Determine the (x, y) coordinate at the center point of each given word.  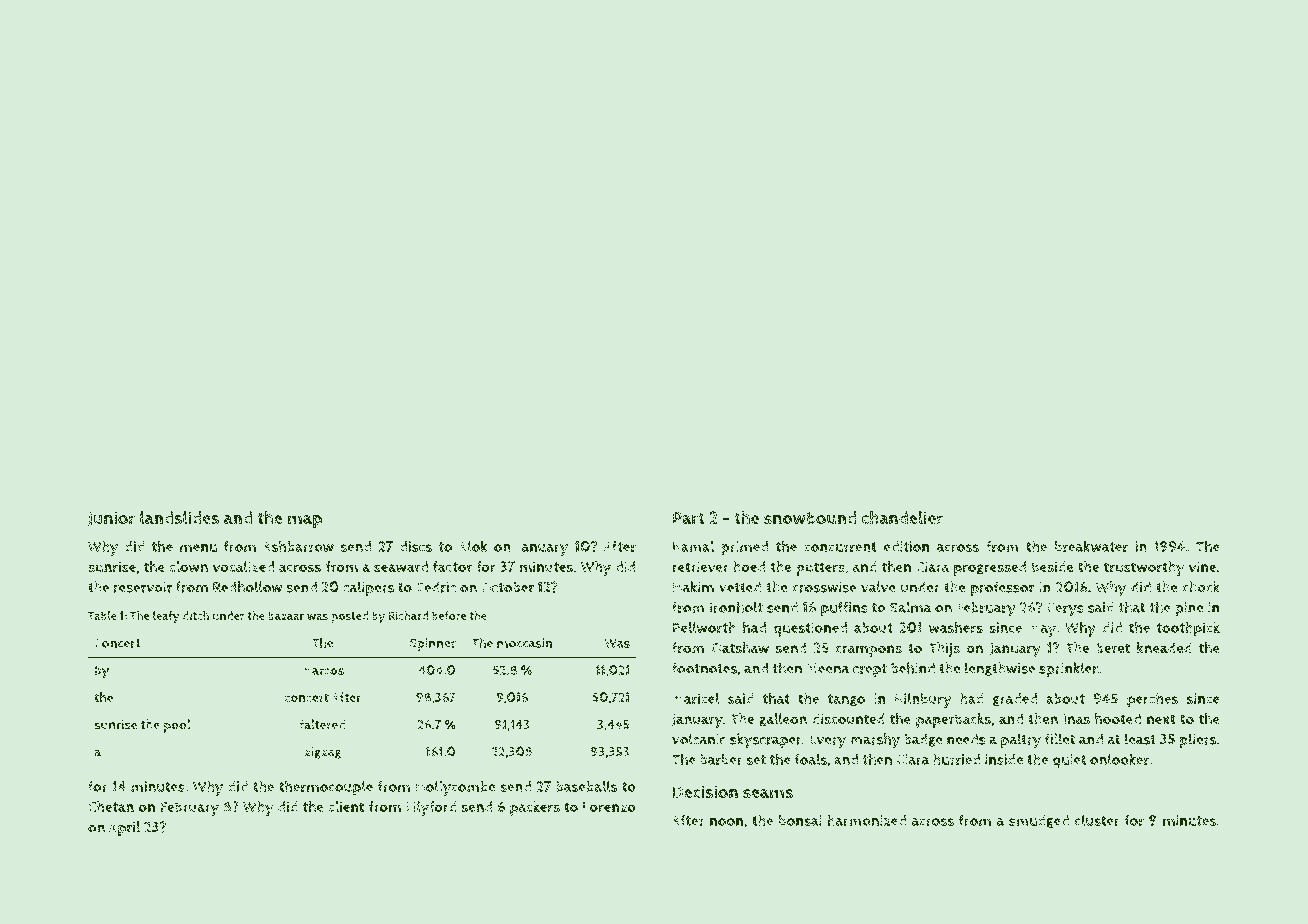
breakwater (1091, 546)
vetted (740, 587)
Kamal (693, 546)
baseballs (586, 786)
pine (1189, 609)
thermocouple (326, 788)
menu (198, 548)
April (124, 828)
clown (188, 566)
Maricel (695, 699)
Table (102, 615)
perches (1152, 700)
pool (177, 726)
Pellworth (704, 627)
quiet (1069, 761)
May (1042, 629)
